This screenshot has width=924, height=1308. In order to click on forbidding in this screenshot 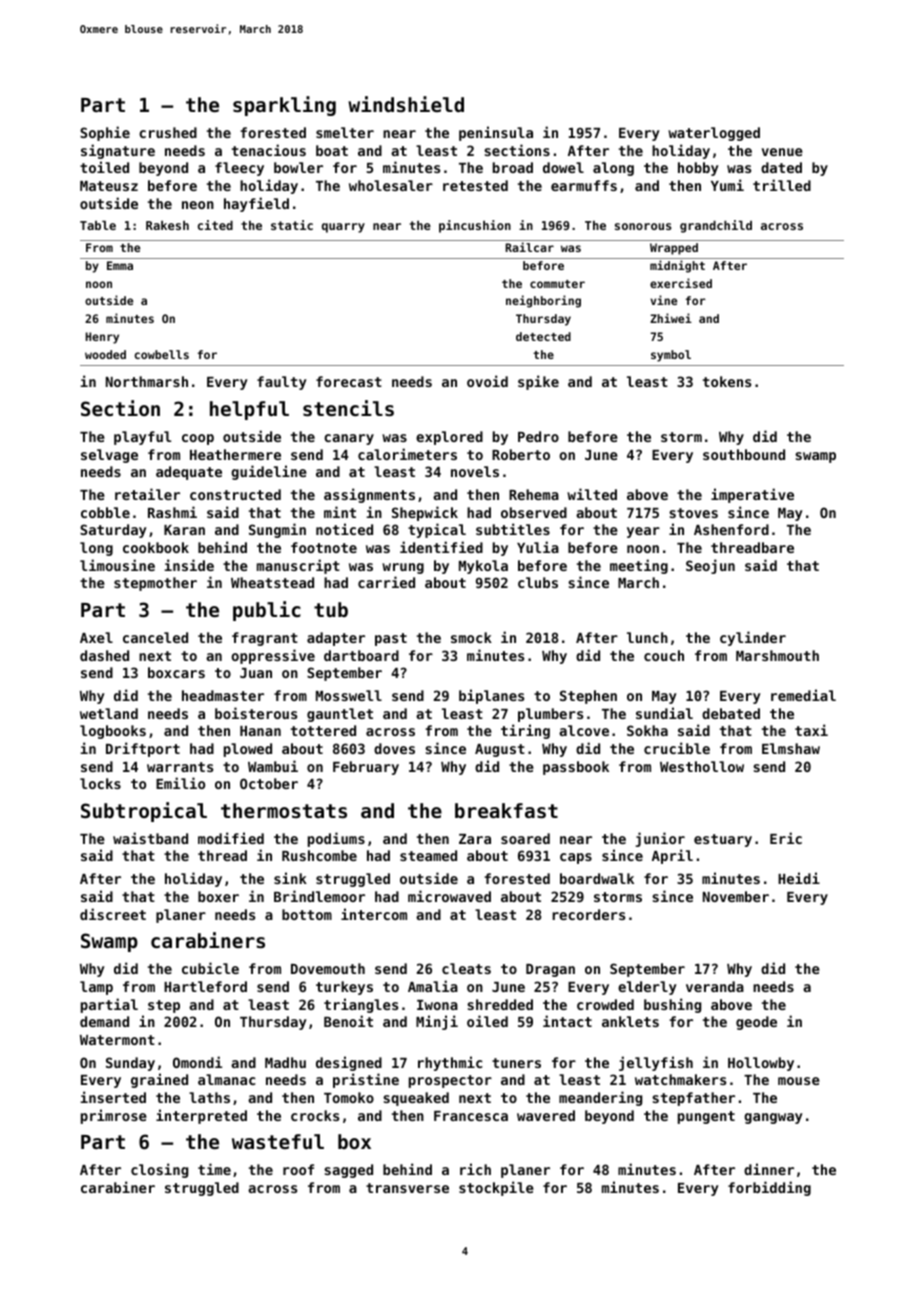, I will do `click(769, 1188)`.
